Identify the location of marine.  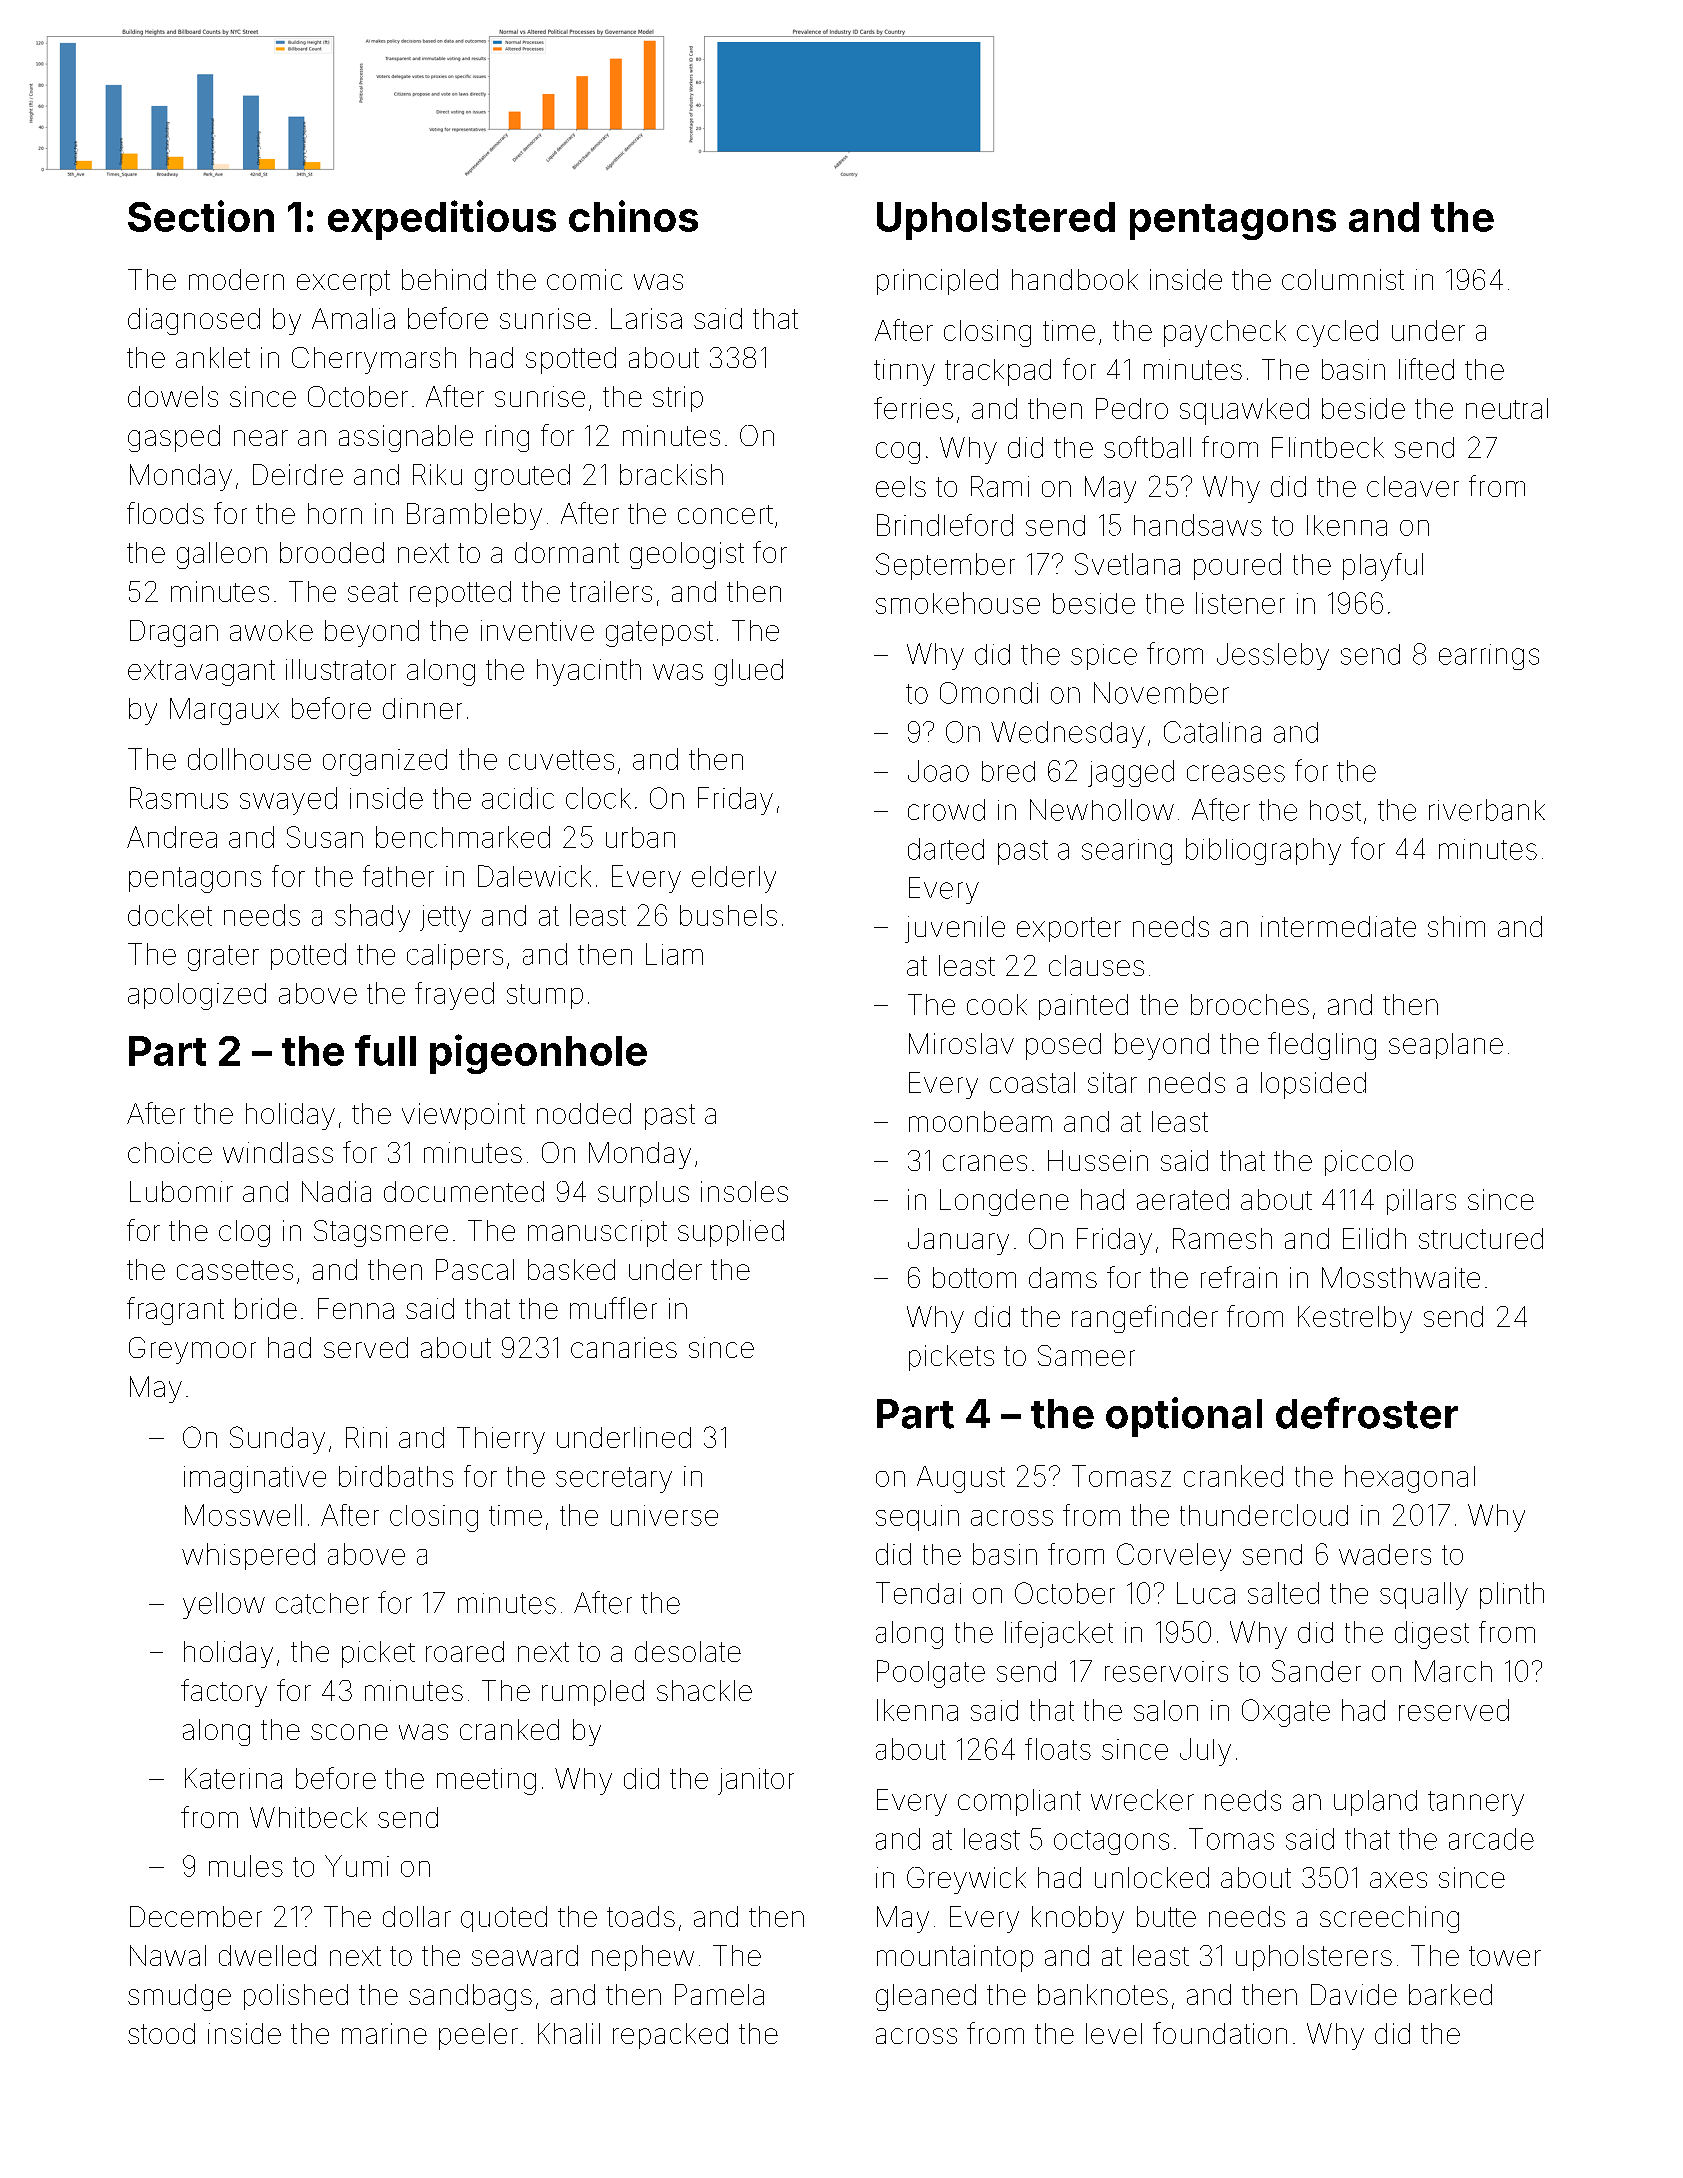
(384, 2033).
